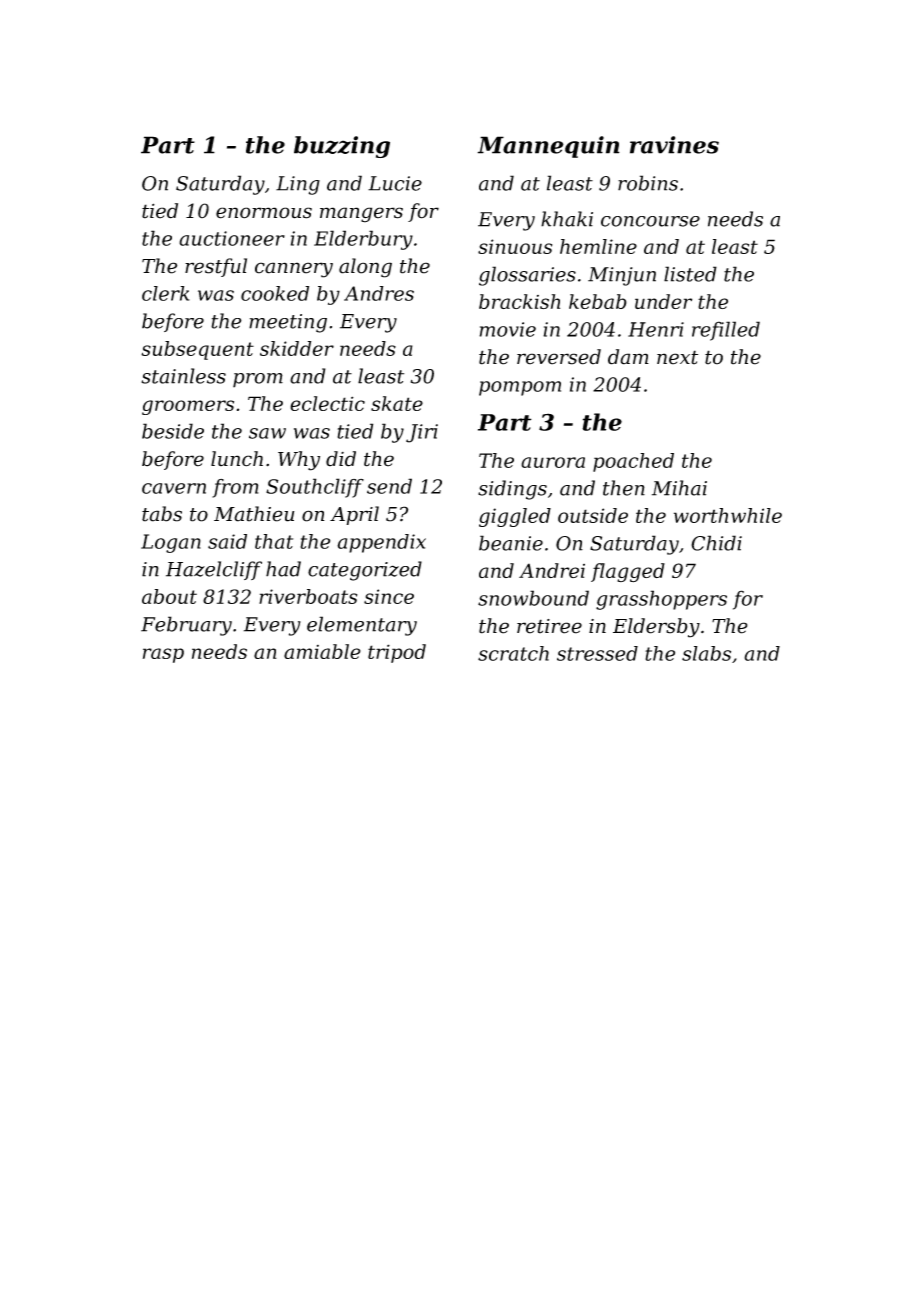  I want to click on next, so click(677, 357).
